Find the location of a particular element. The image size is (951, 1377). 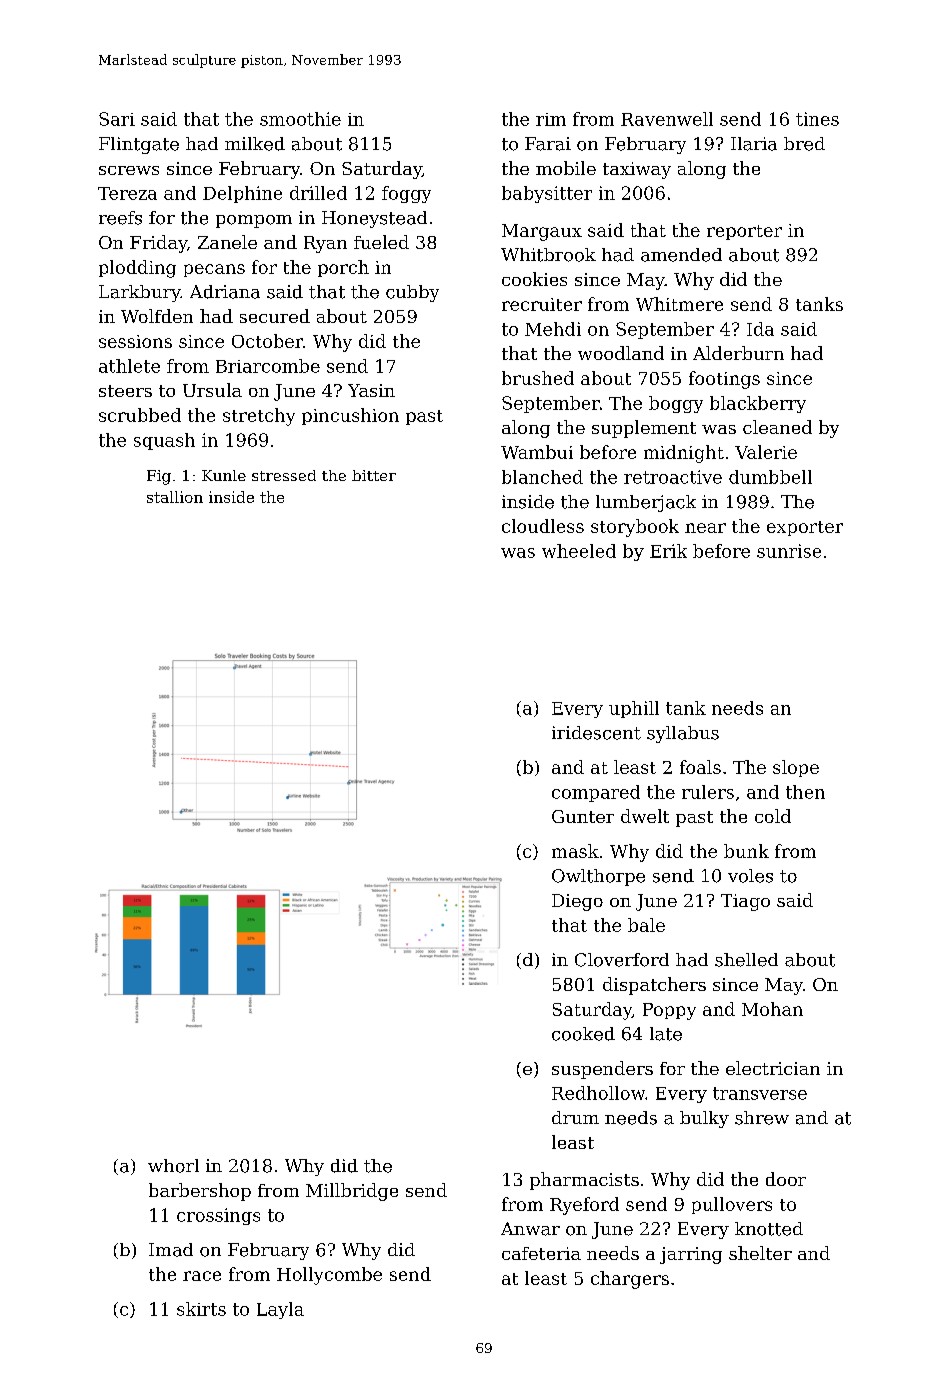

skirts is located at coordinates (201, 1309).
